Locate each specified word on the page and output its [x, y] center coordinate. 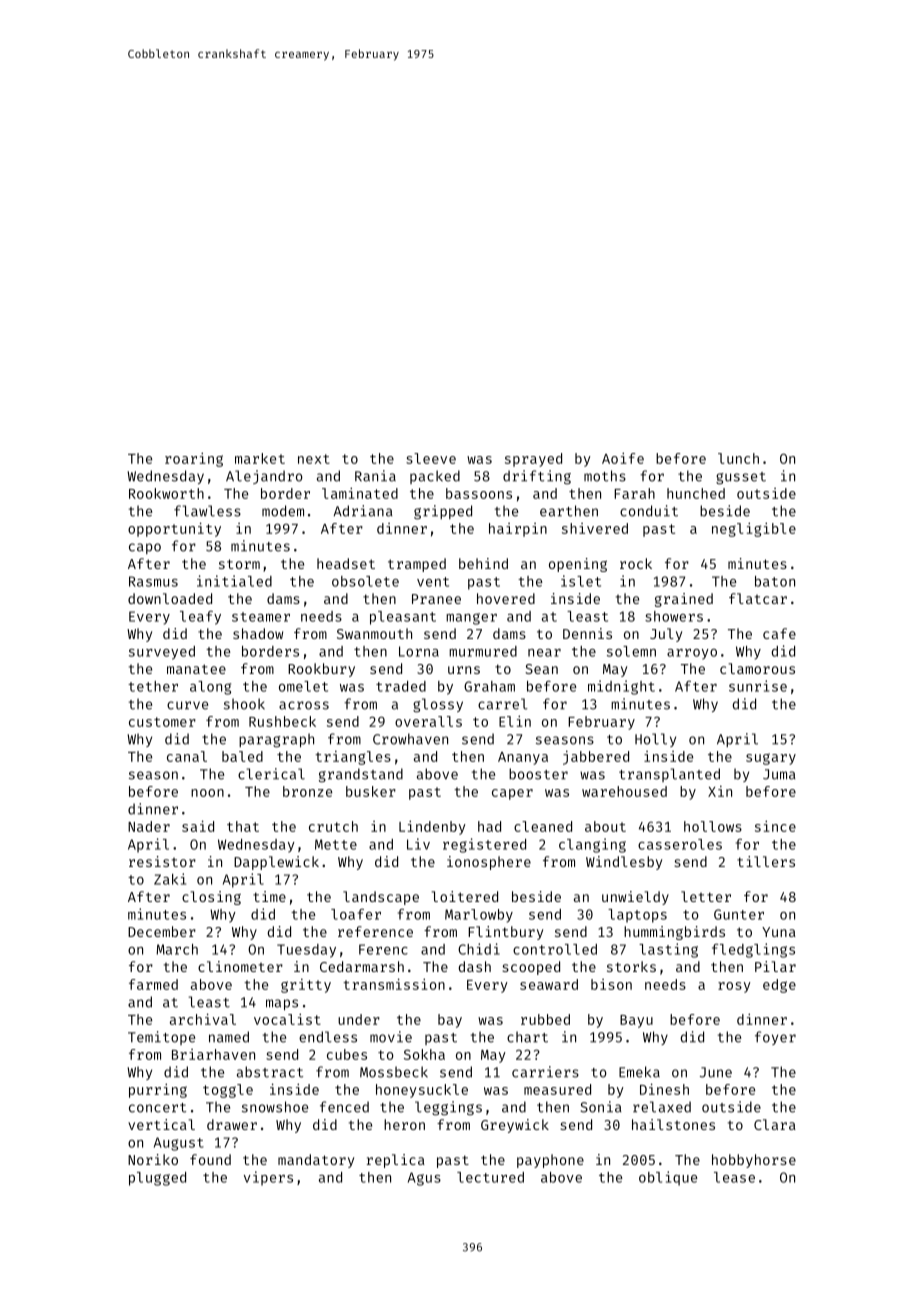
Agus [424, 1179]
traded [401, 686]
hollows [713, 826]
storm [239, 564]
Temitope [161, 1038]
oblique [668, 1178]
